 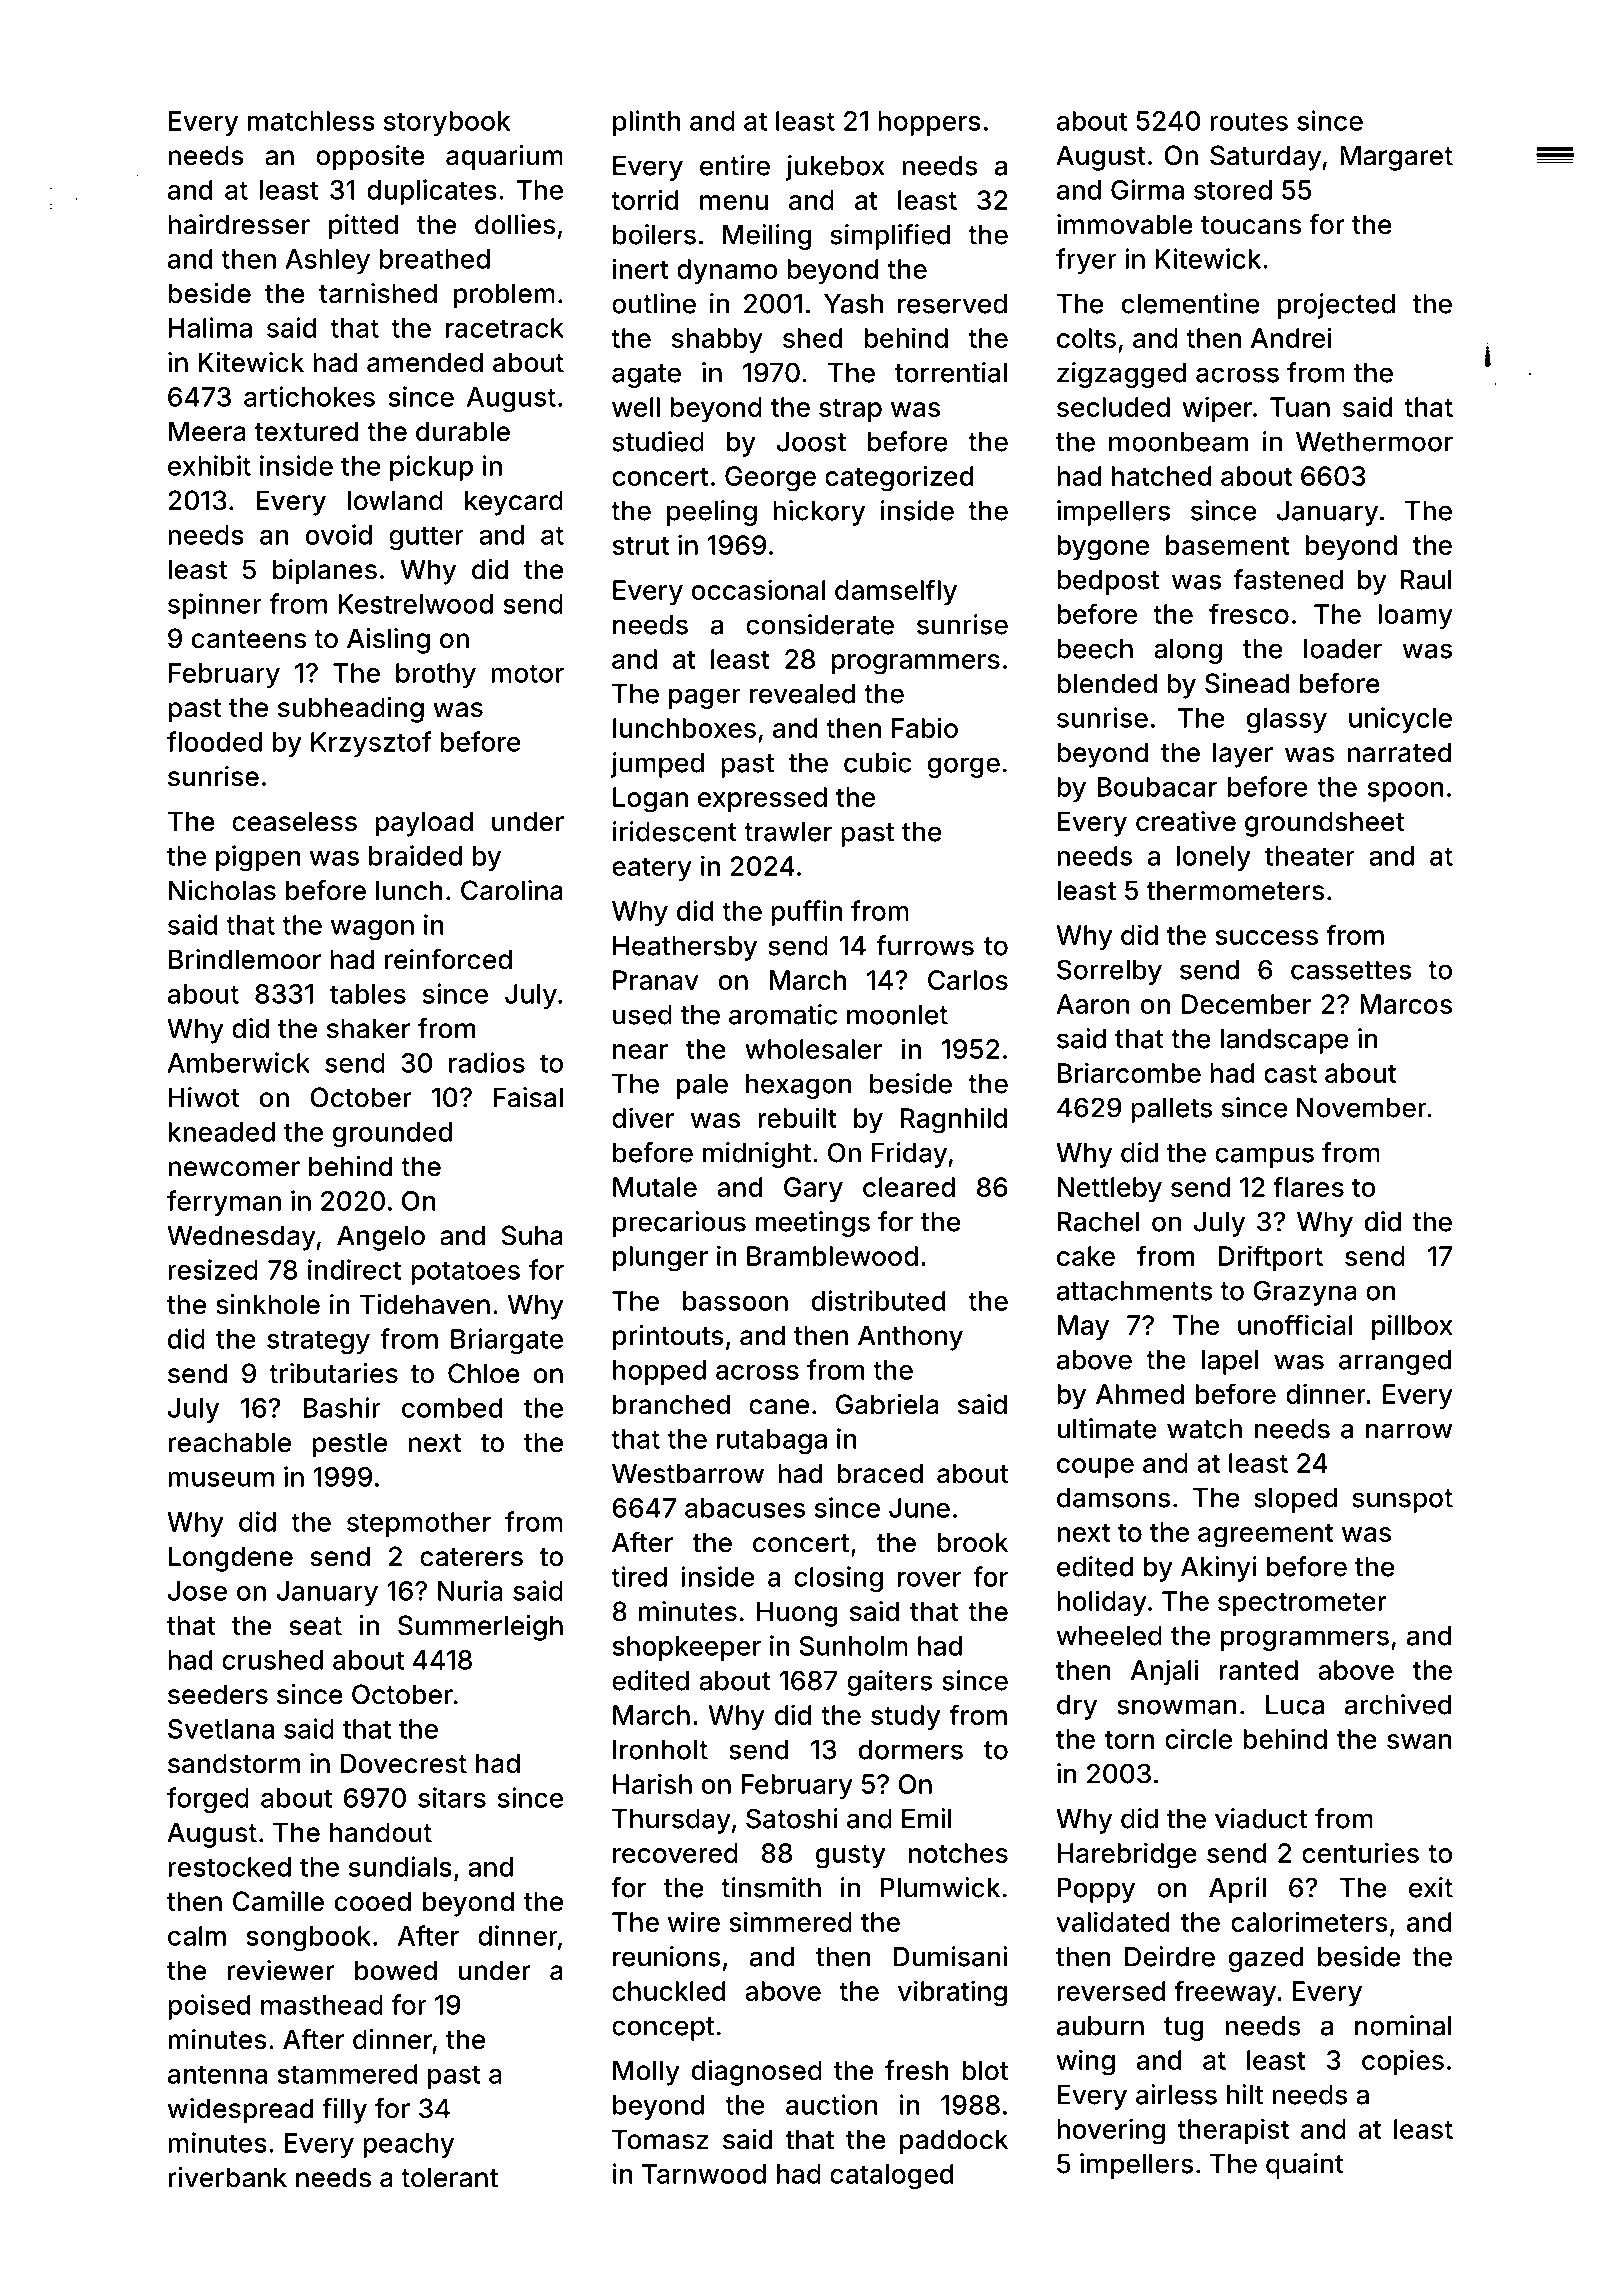 What do you see at coordinates (643, 1117) in the screenshot?
I see `diver` at bounding box center [643, 1117].
